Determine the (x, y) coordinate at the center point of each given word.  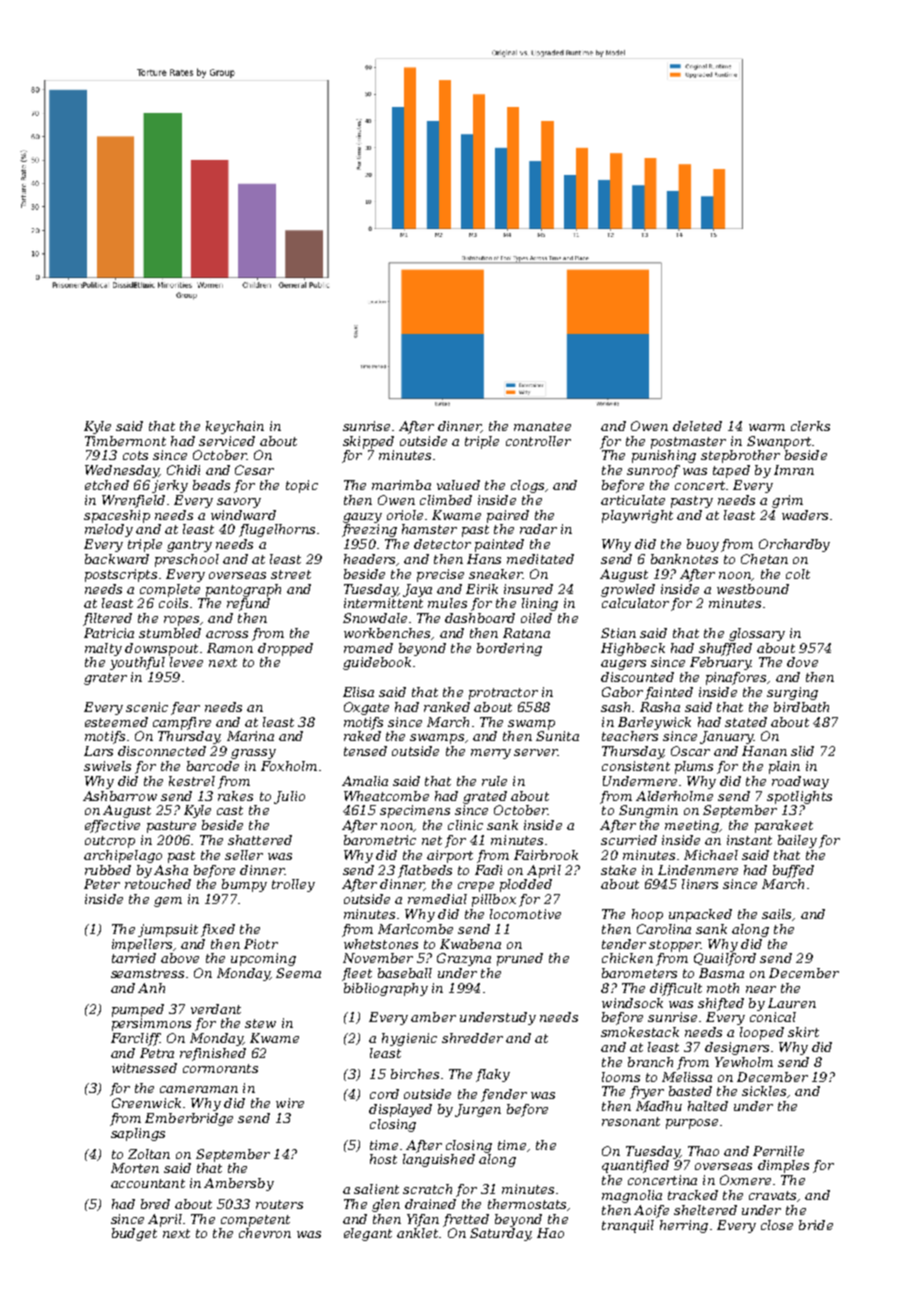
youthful (137, 663)
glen (386, 1205)
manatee (542, 426)
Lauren (792, 1003)
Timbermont (125, 441)
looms (621, 1077)
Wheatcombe (386, 796)
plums (694, 767)
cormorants (220, 1068)
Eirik (482, 589)
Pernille (778, 1151)
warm (767, 427)
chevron (265, 1233)
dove (802, 662)
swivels (107, 766)
